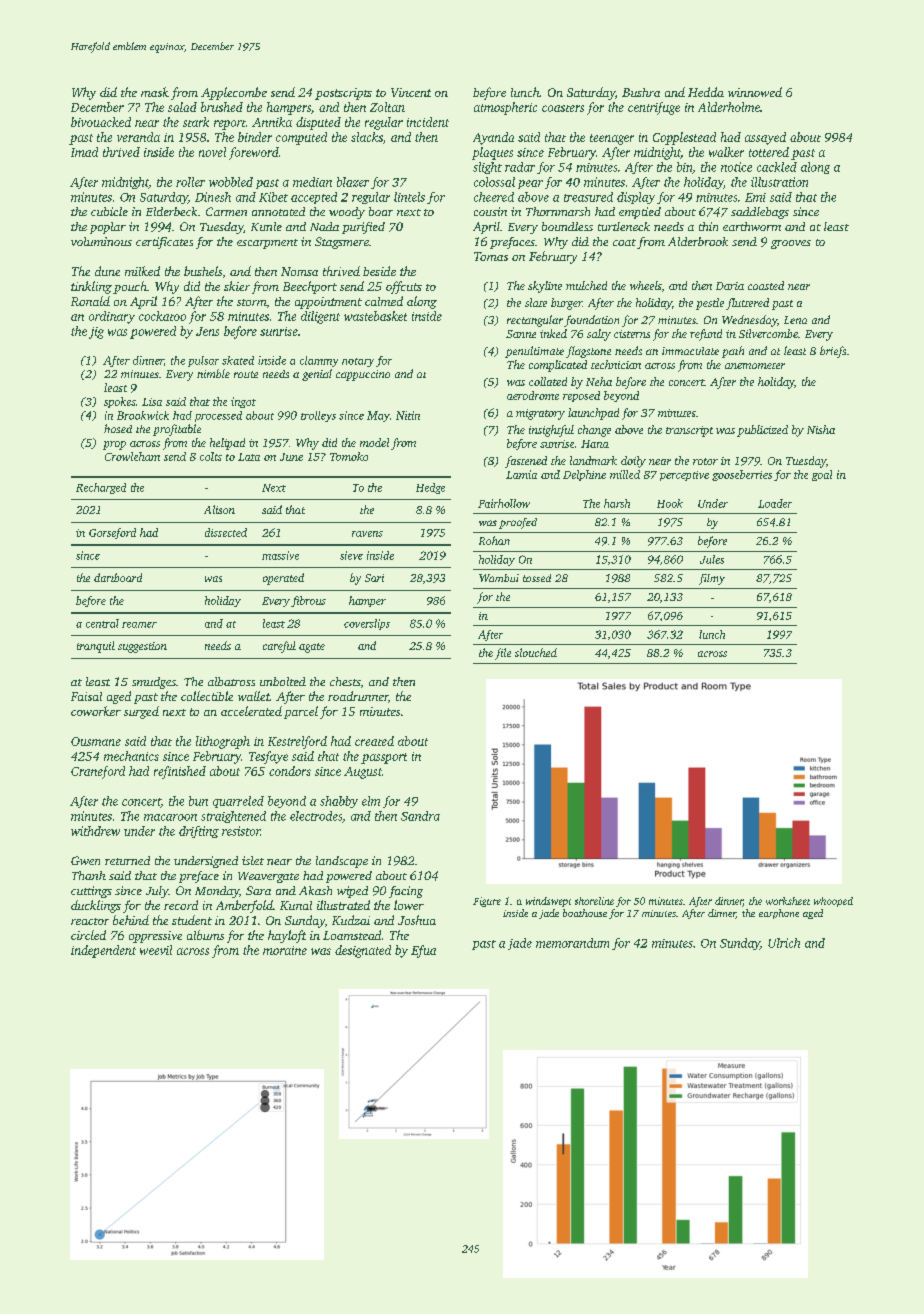  What do you see at coordinates (219, 509) in the image?
I see `Alison` at bounding box center [219, 509].
